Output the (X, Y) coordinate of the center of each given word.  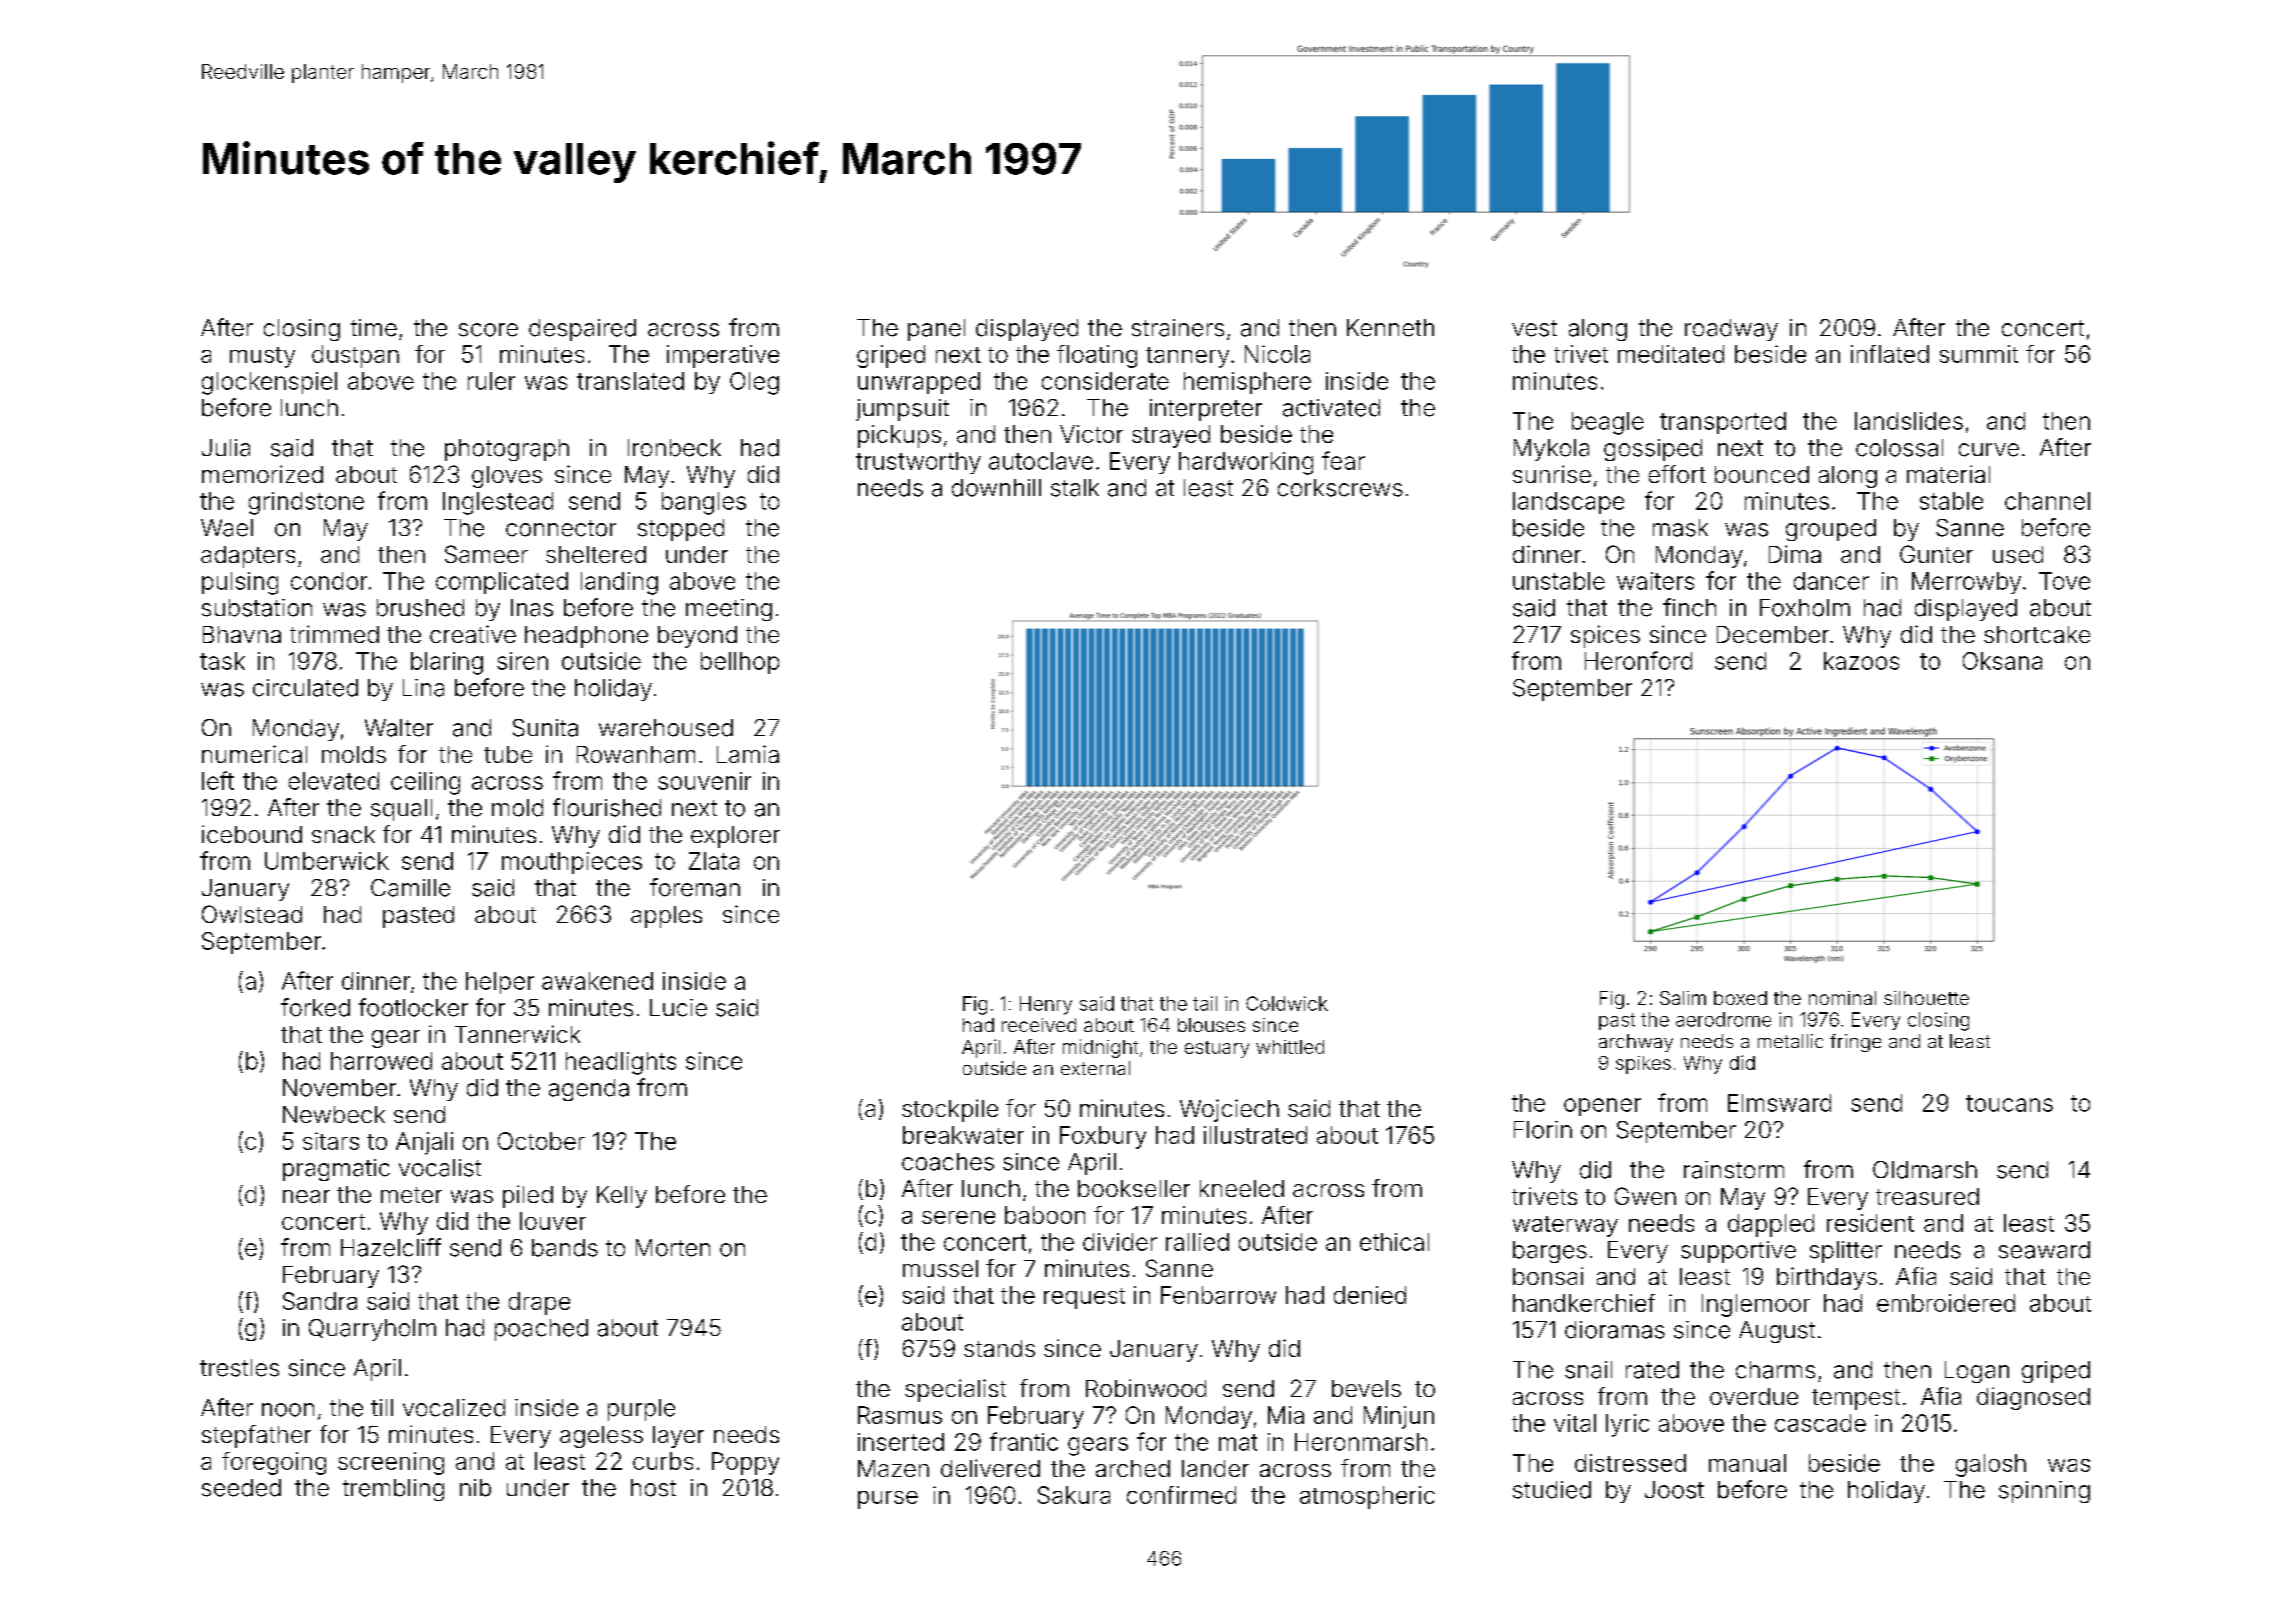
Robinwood (1146, 1388)
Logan (1977, 1372)
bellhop (740, 663)
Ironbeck (674, 448)
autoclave (1041, 461)
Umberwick (327, 861)
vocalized (454, 1408)
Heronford (1638, 660)
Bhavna (242, 634)
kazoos (1861, 661)
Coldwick (1287, 1003)
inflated (1890, 354)
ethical (1394, 1242)
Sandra (320, 1301)
